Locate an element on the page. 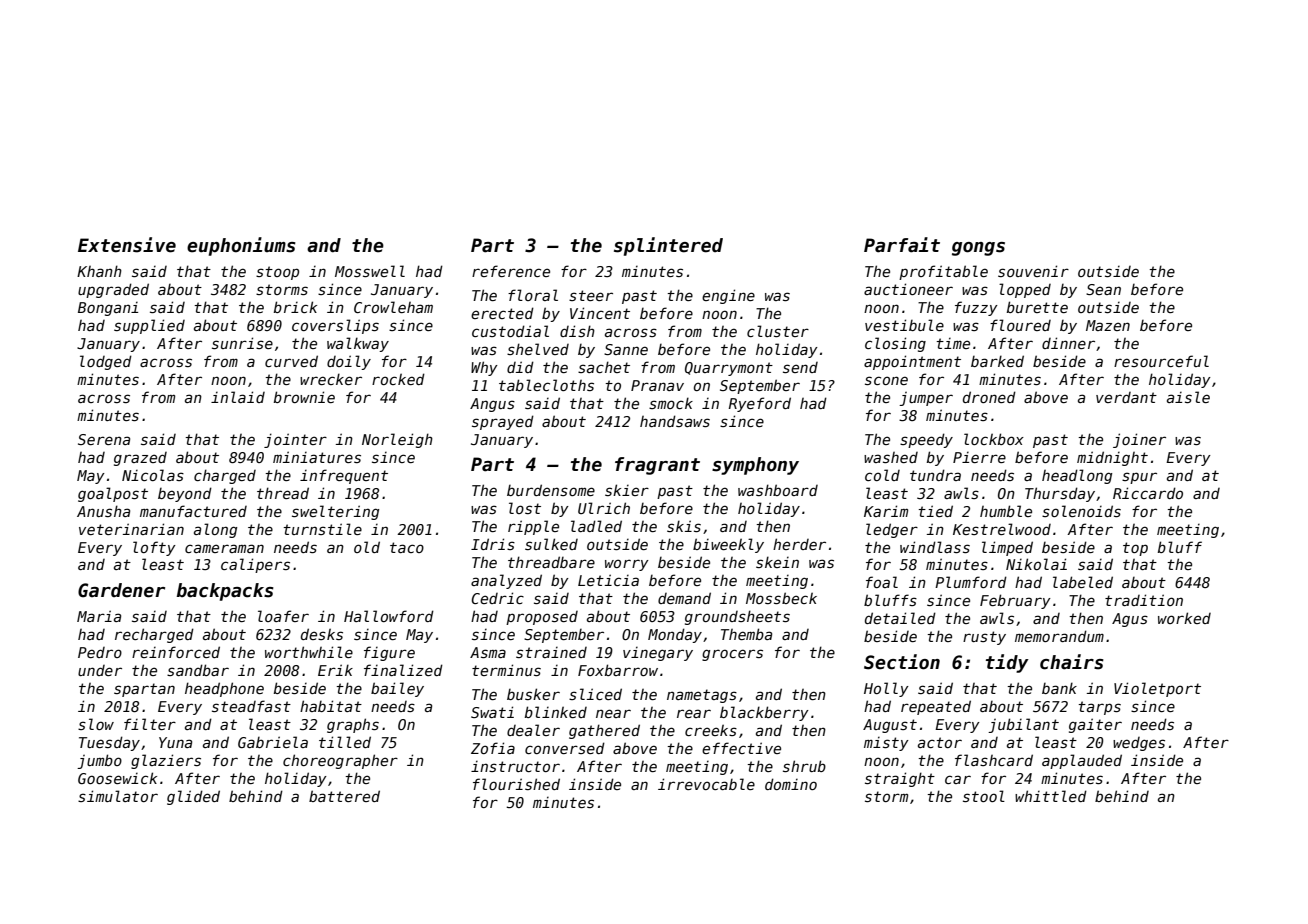 The width and height of the document is (1308, 924). Mazen is located at coordinates (1108, 325).
